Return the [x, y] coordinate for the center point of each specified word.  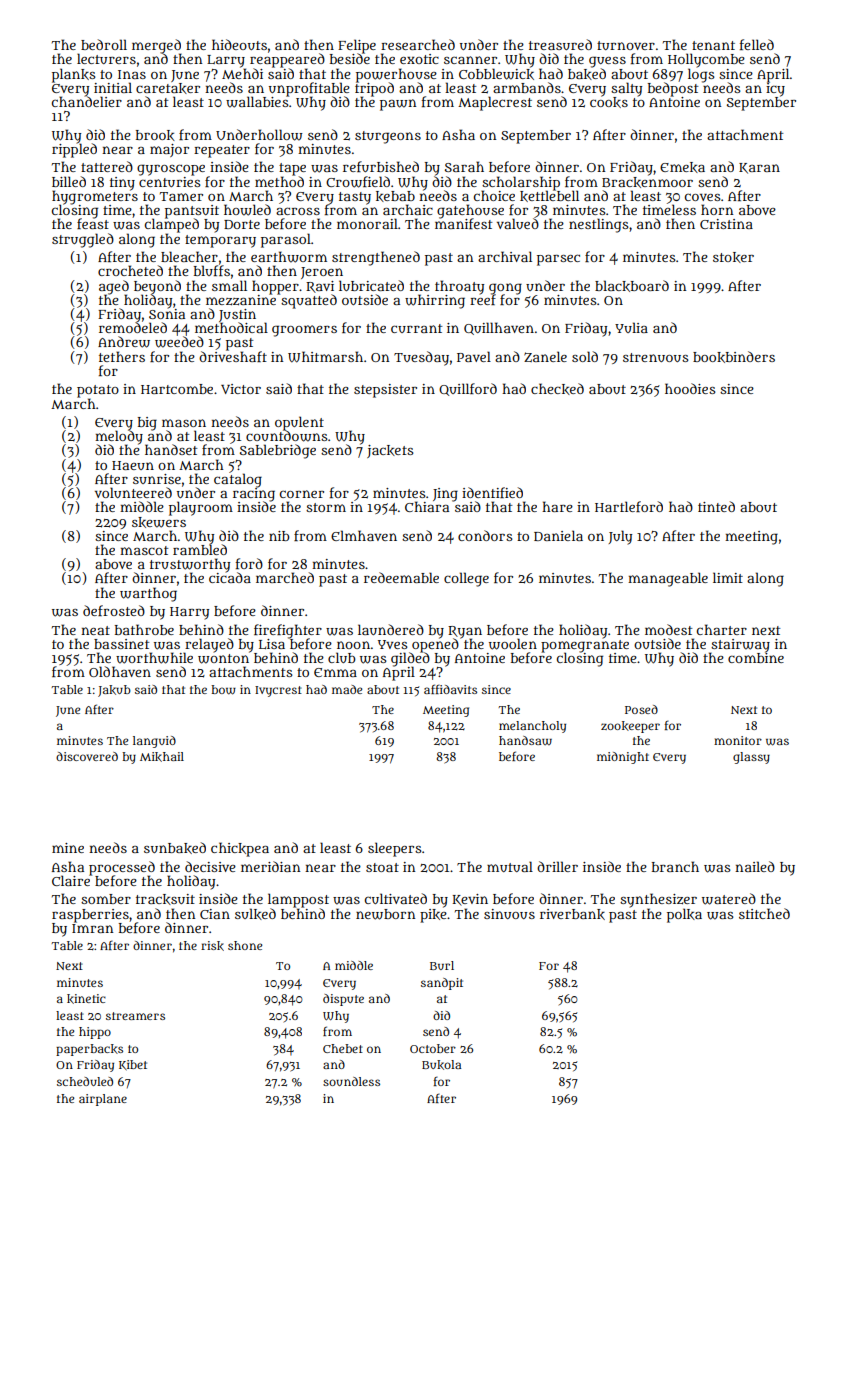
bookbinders [734, 357]
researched [418, 44]
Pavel [474, 356]
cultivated [396, 898]
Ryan [465, 632]
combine [756, 657]
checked [557, 389]
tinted [716, 506]
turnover [626, 45]
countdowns [287, 436]
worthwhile [154, 658]
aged [114, 287]
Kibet [133, 1065]
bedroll [104, 44]
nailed [755, 866]
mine [68, 848]
